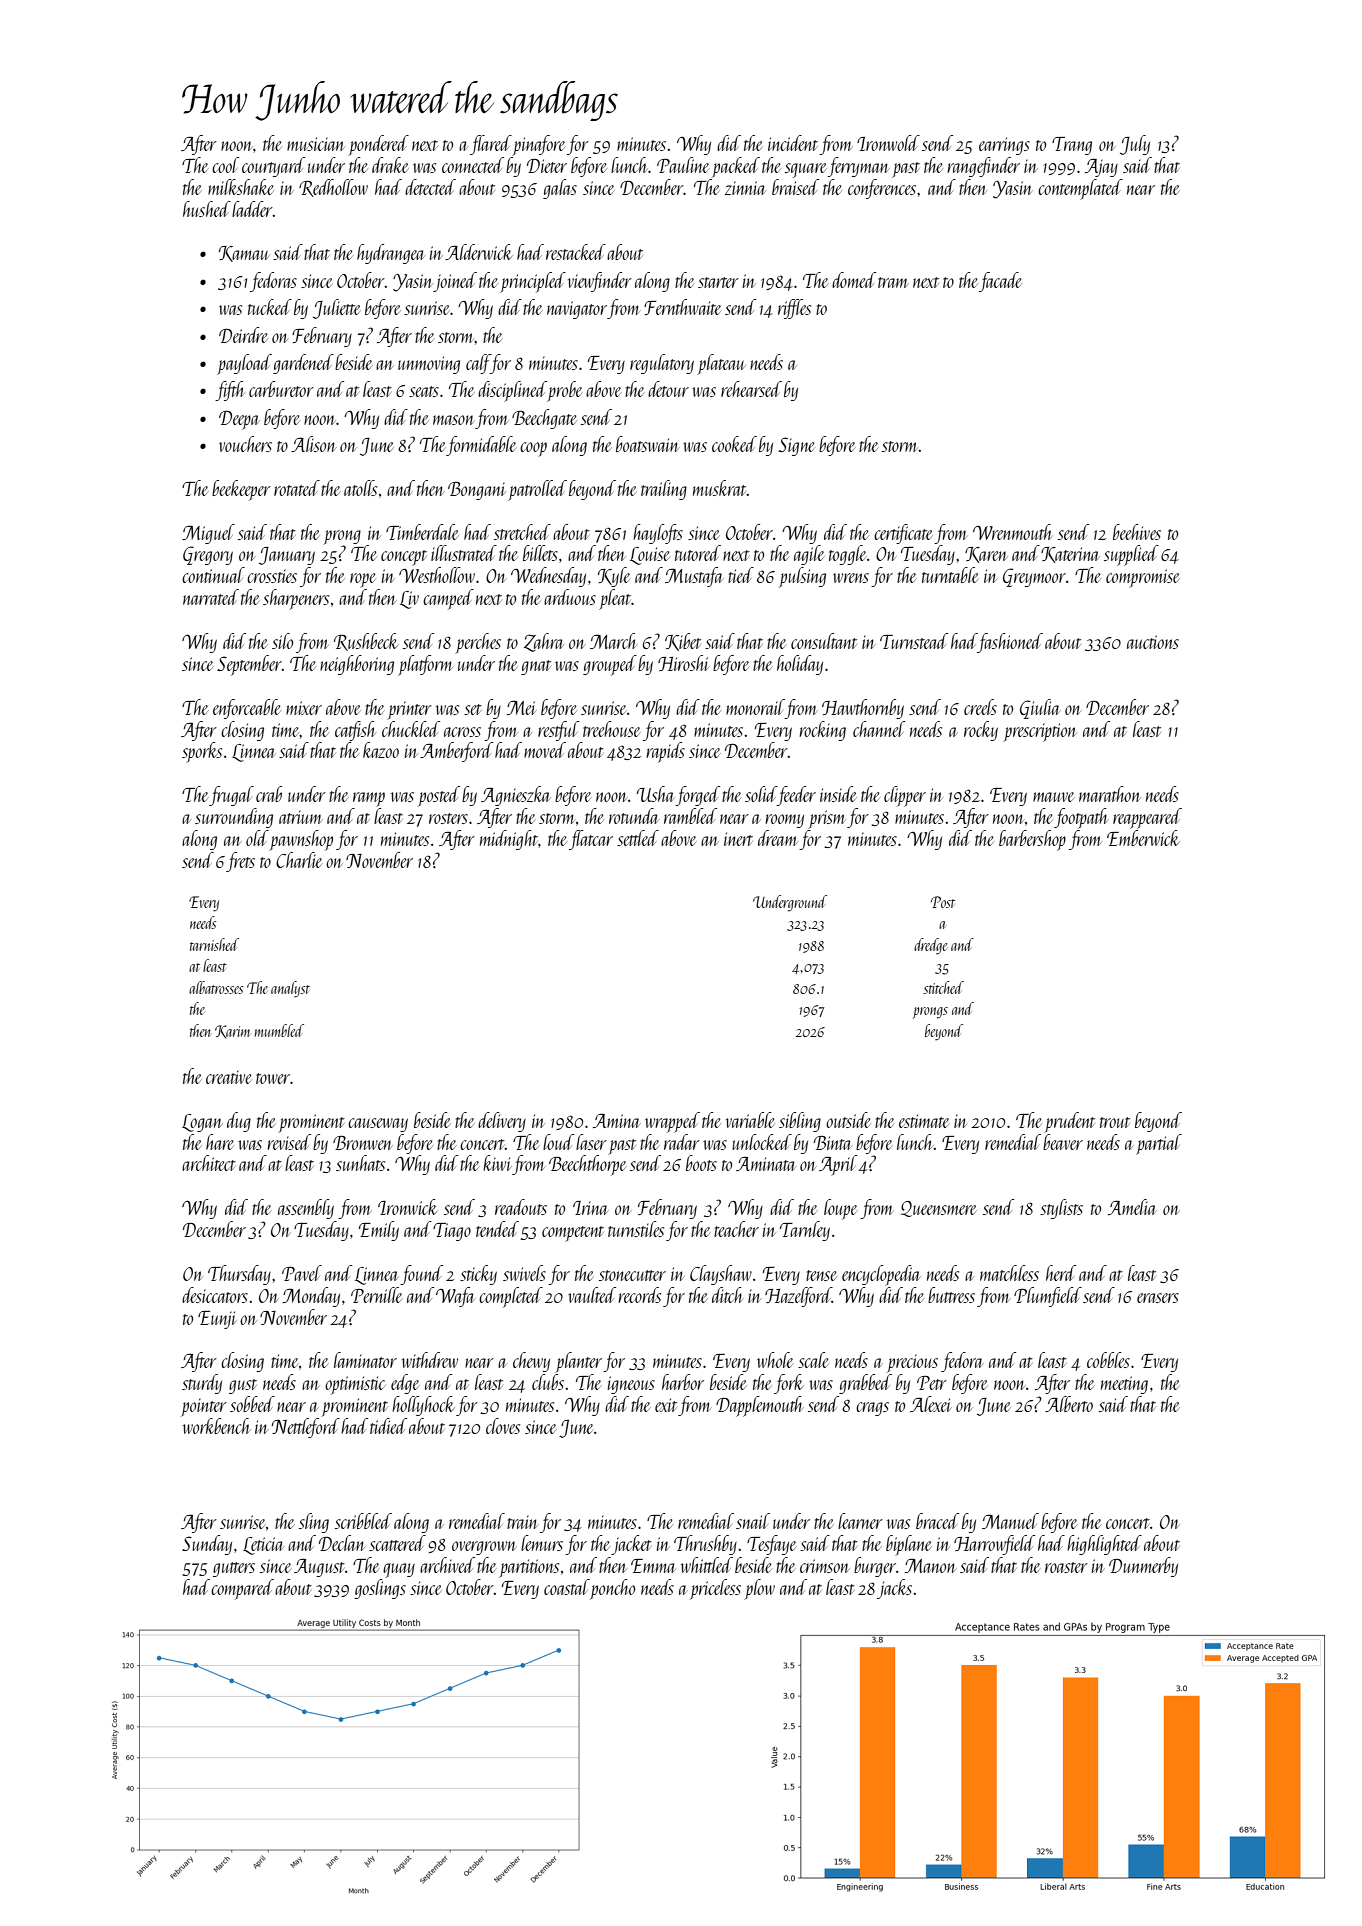 Image resolution: width=1362 pixels, height=1926 pixels. What do you see at coordinates (1004, 146) in the screenshot?
I see `earrings` at bounding box center [1004, 146].
